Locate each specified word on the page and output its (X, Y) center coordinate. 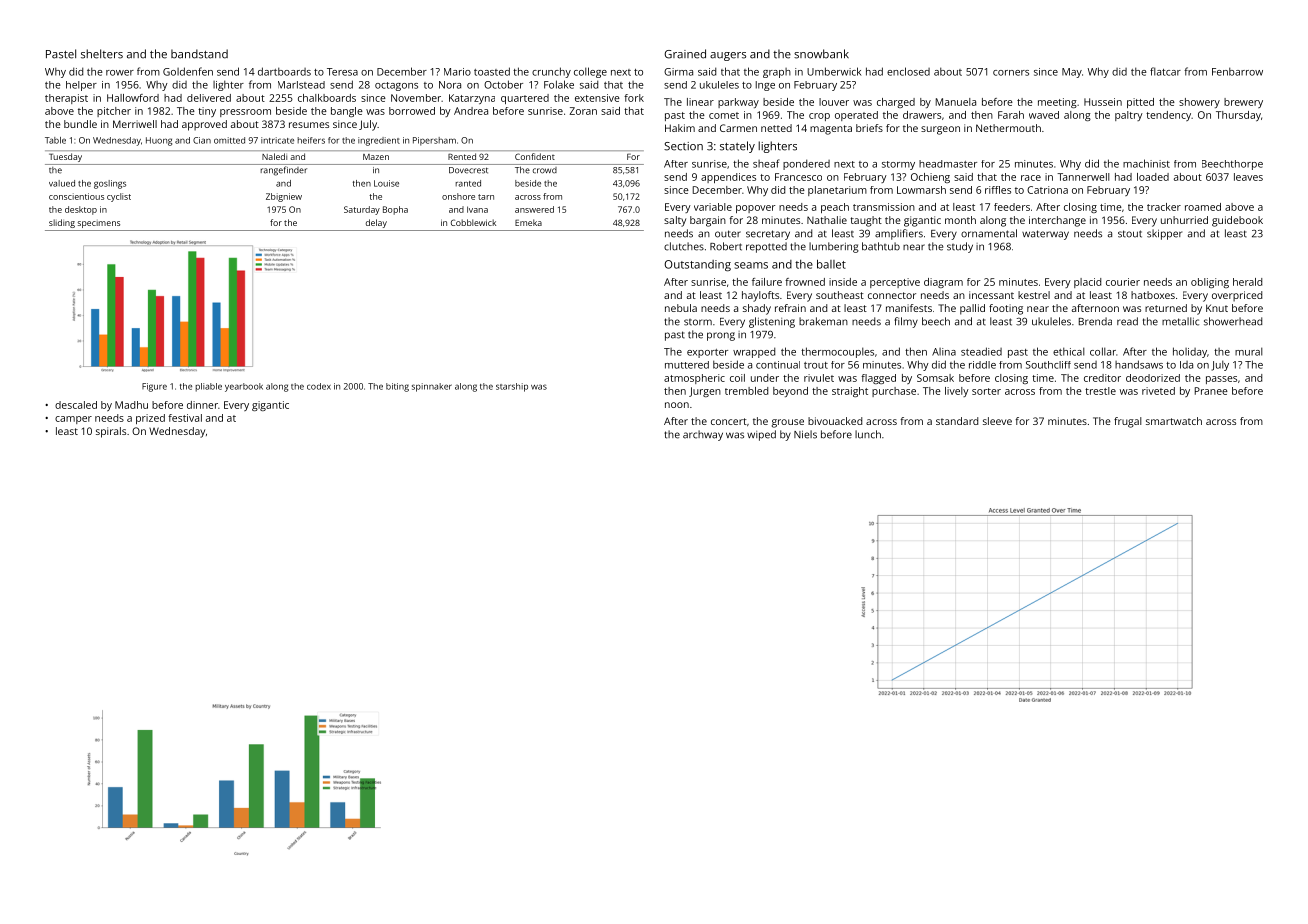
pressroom (245, 113)
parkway (738, 103)
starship (512, 387)
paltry (1129, 116)
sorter (986, 391)
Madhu (131, 405)
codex (319, 386)
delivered (209, 98)
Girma (678, 72)
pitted (1140, 103)
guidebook (1237, 221)
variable (713, 207)
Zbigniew (284, 197)
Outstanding (697, 266)
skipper (1164, 234)
